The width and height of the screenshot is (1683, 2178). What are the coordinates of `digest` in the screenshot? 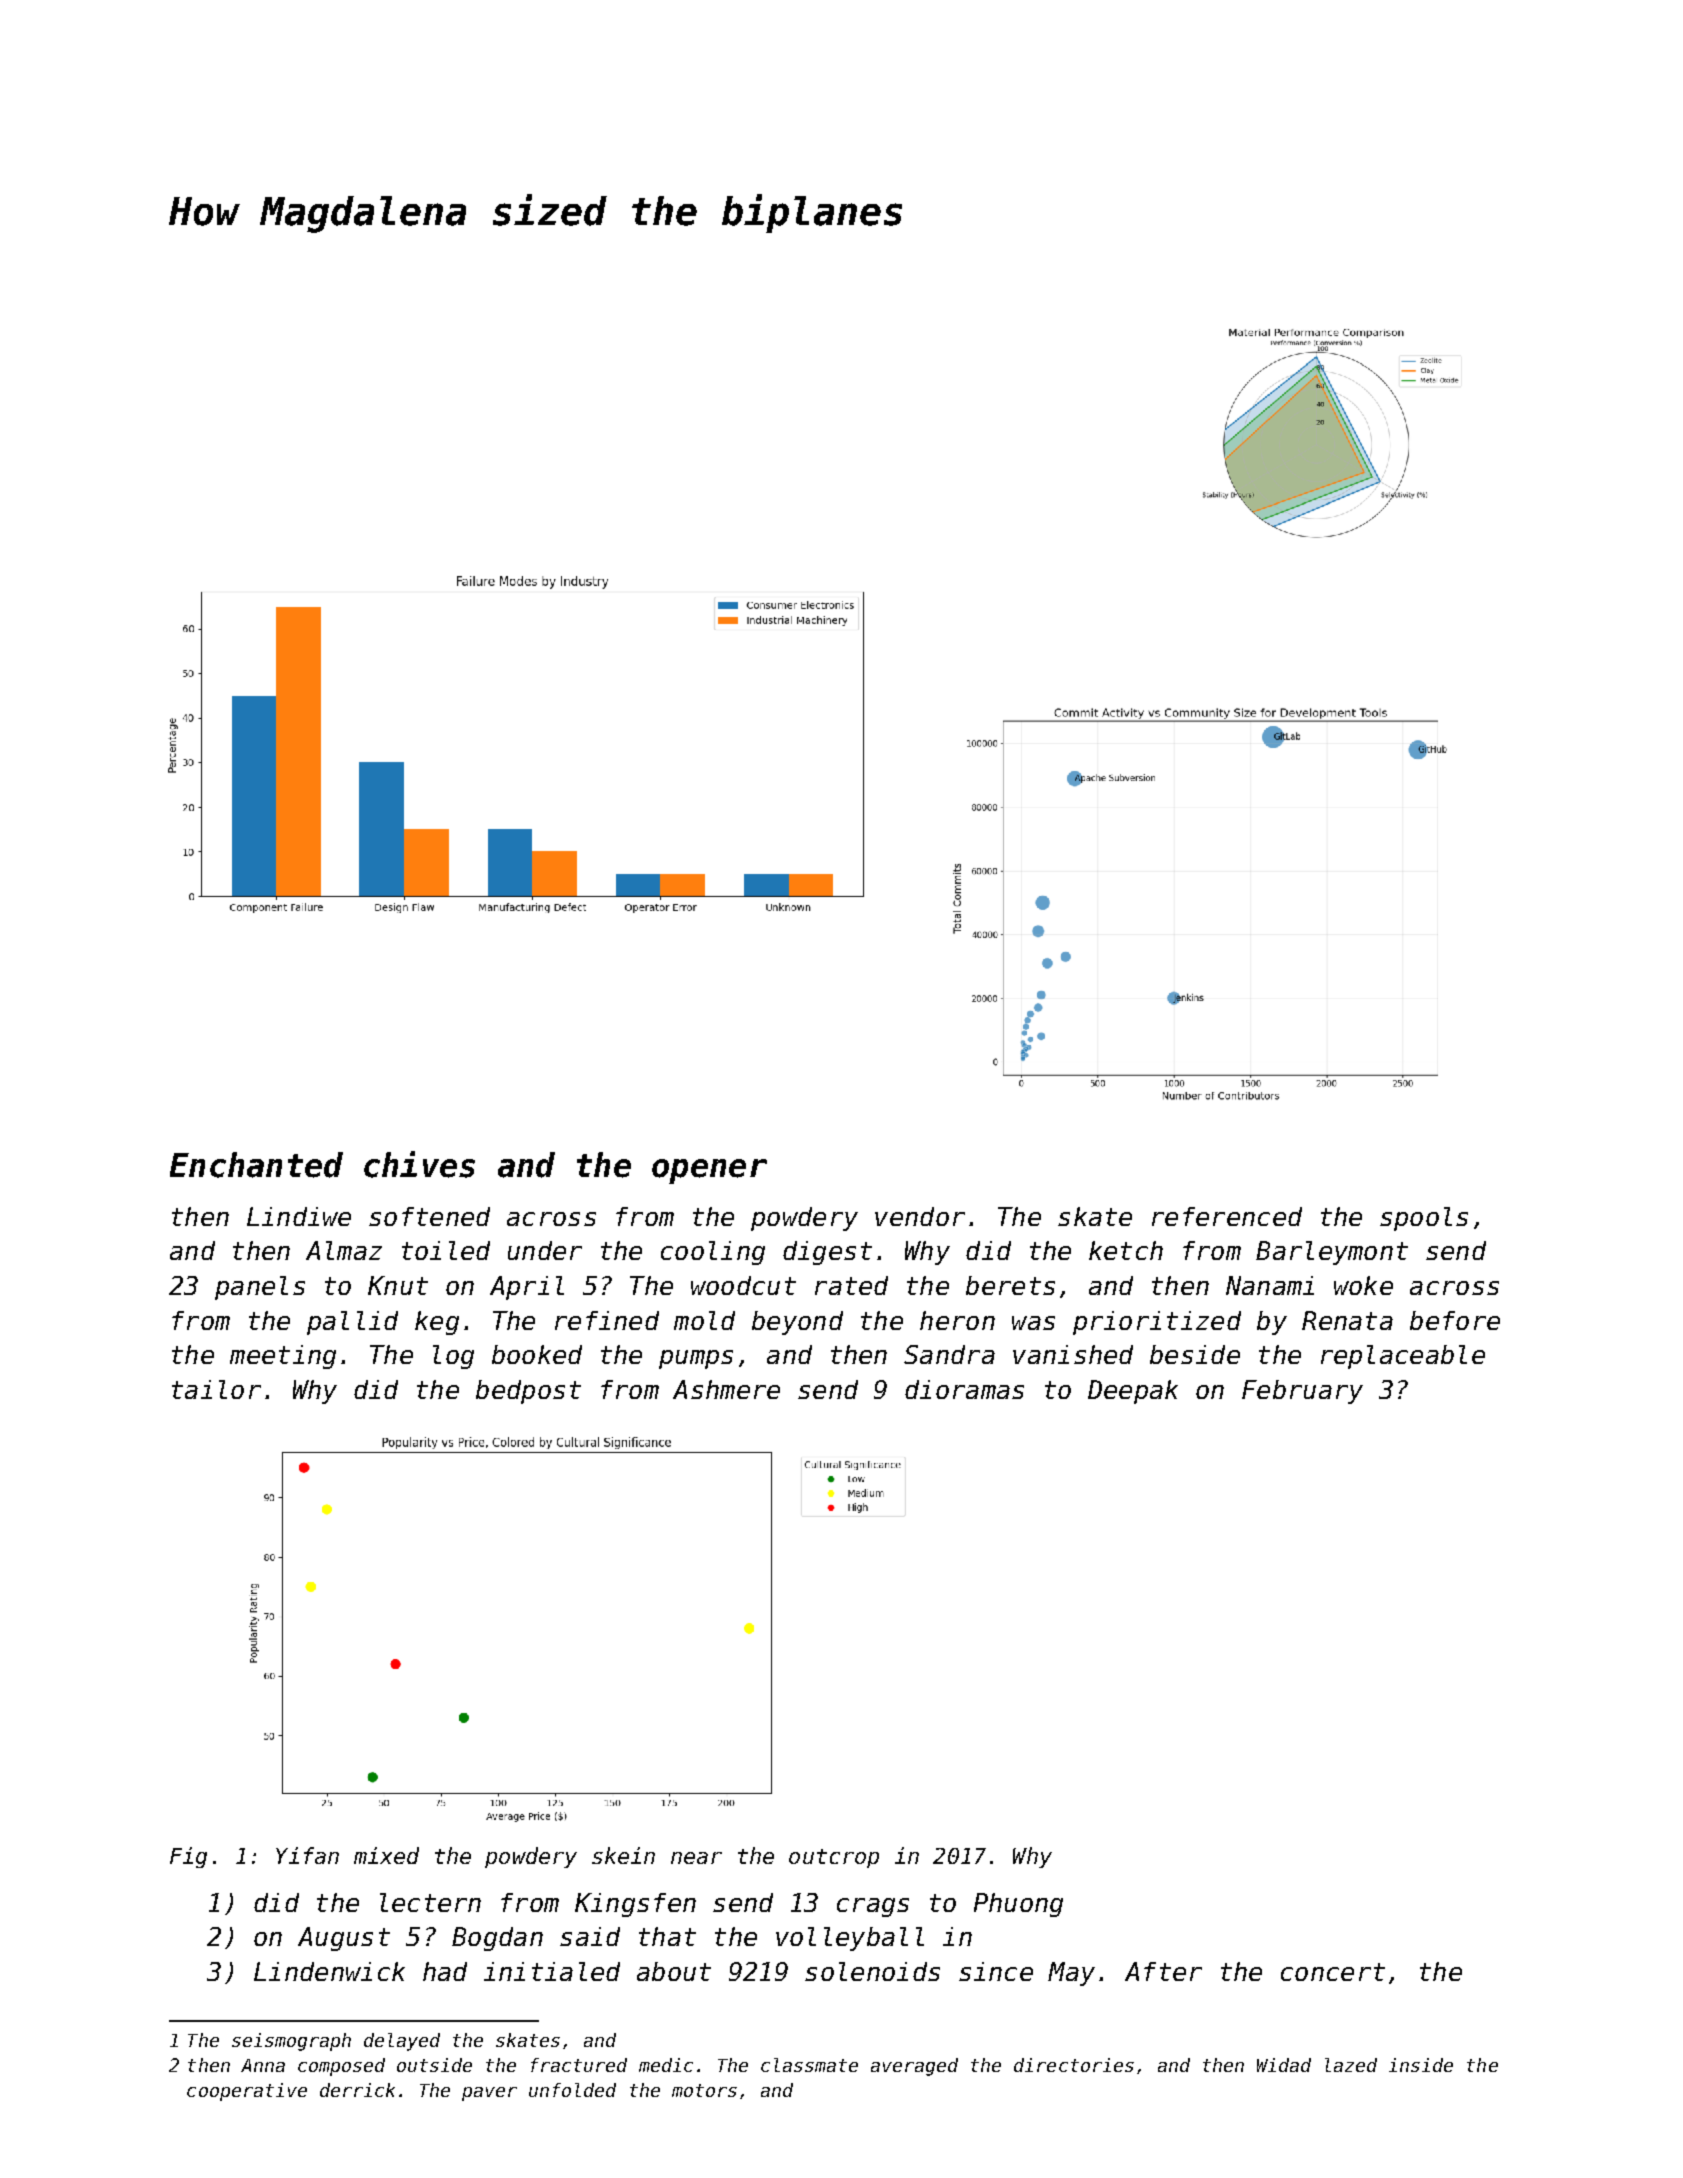 It's located at (827, 1253).
